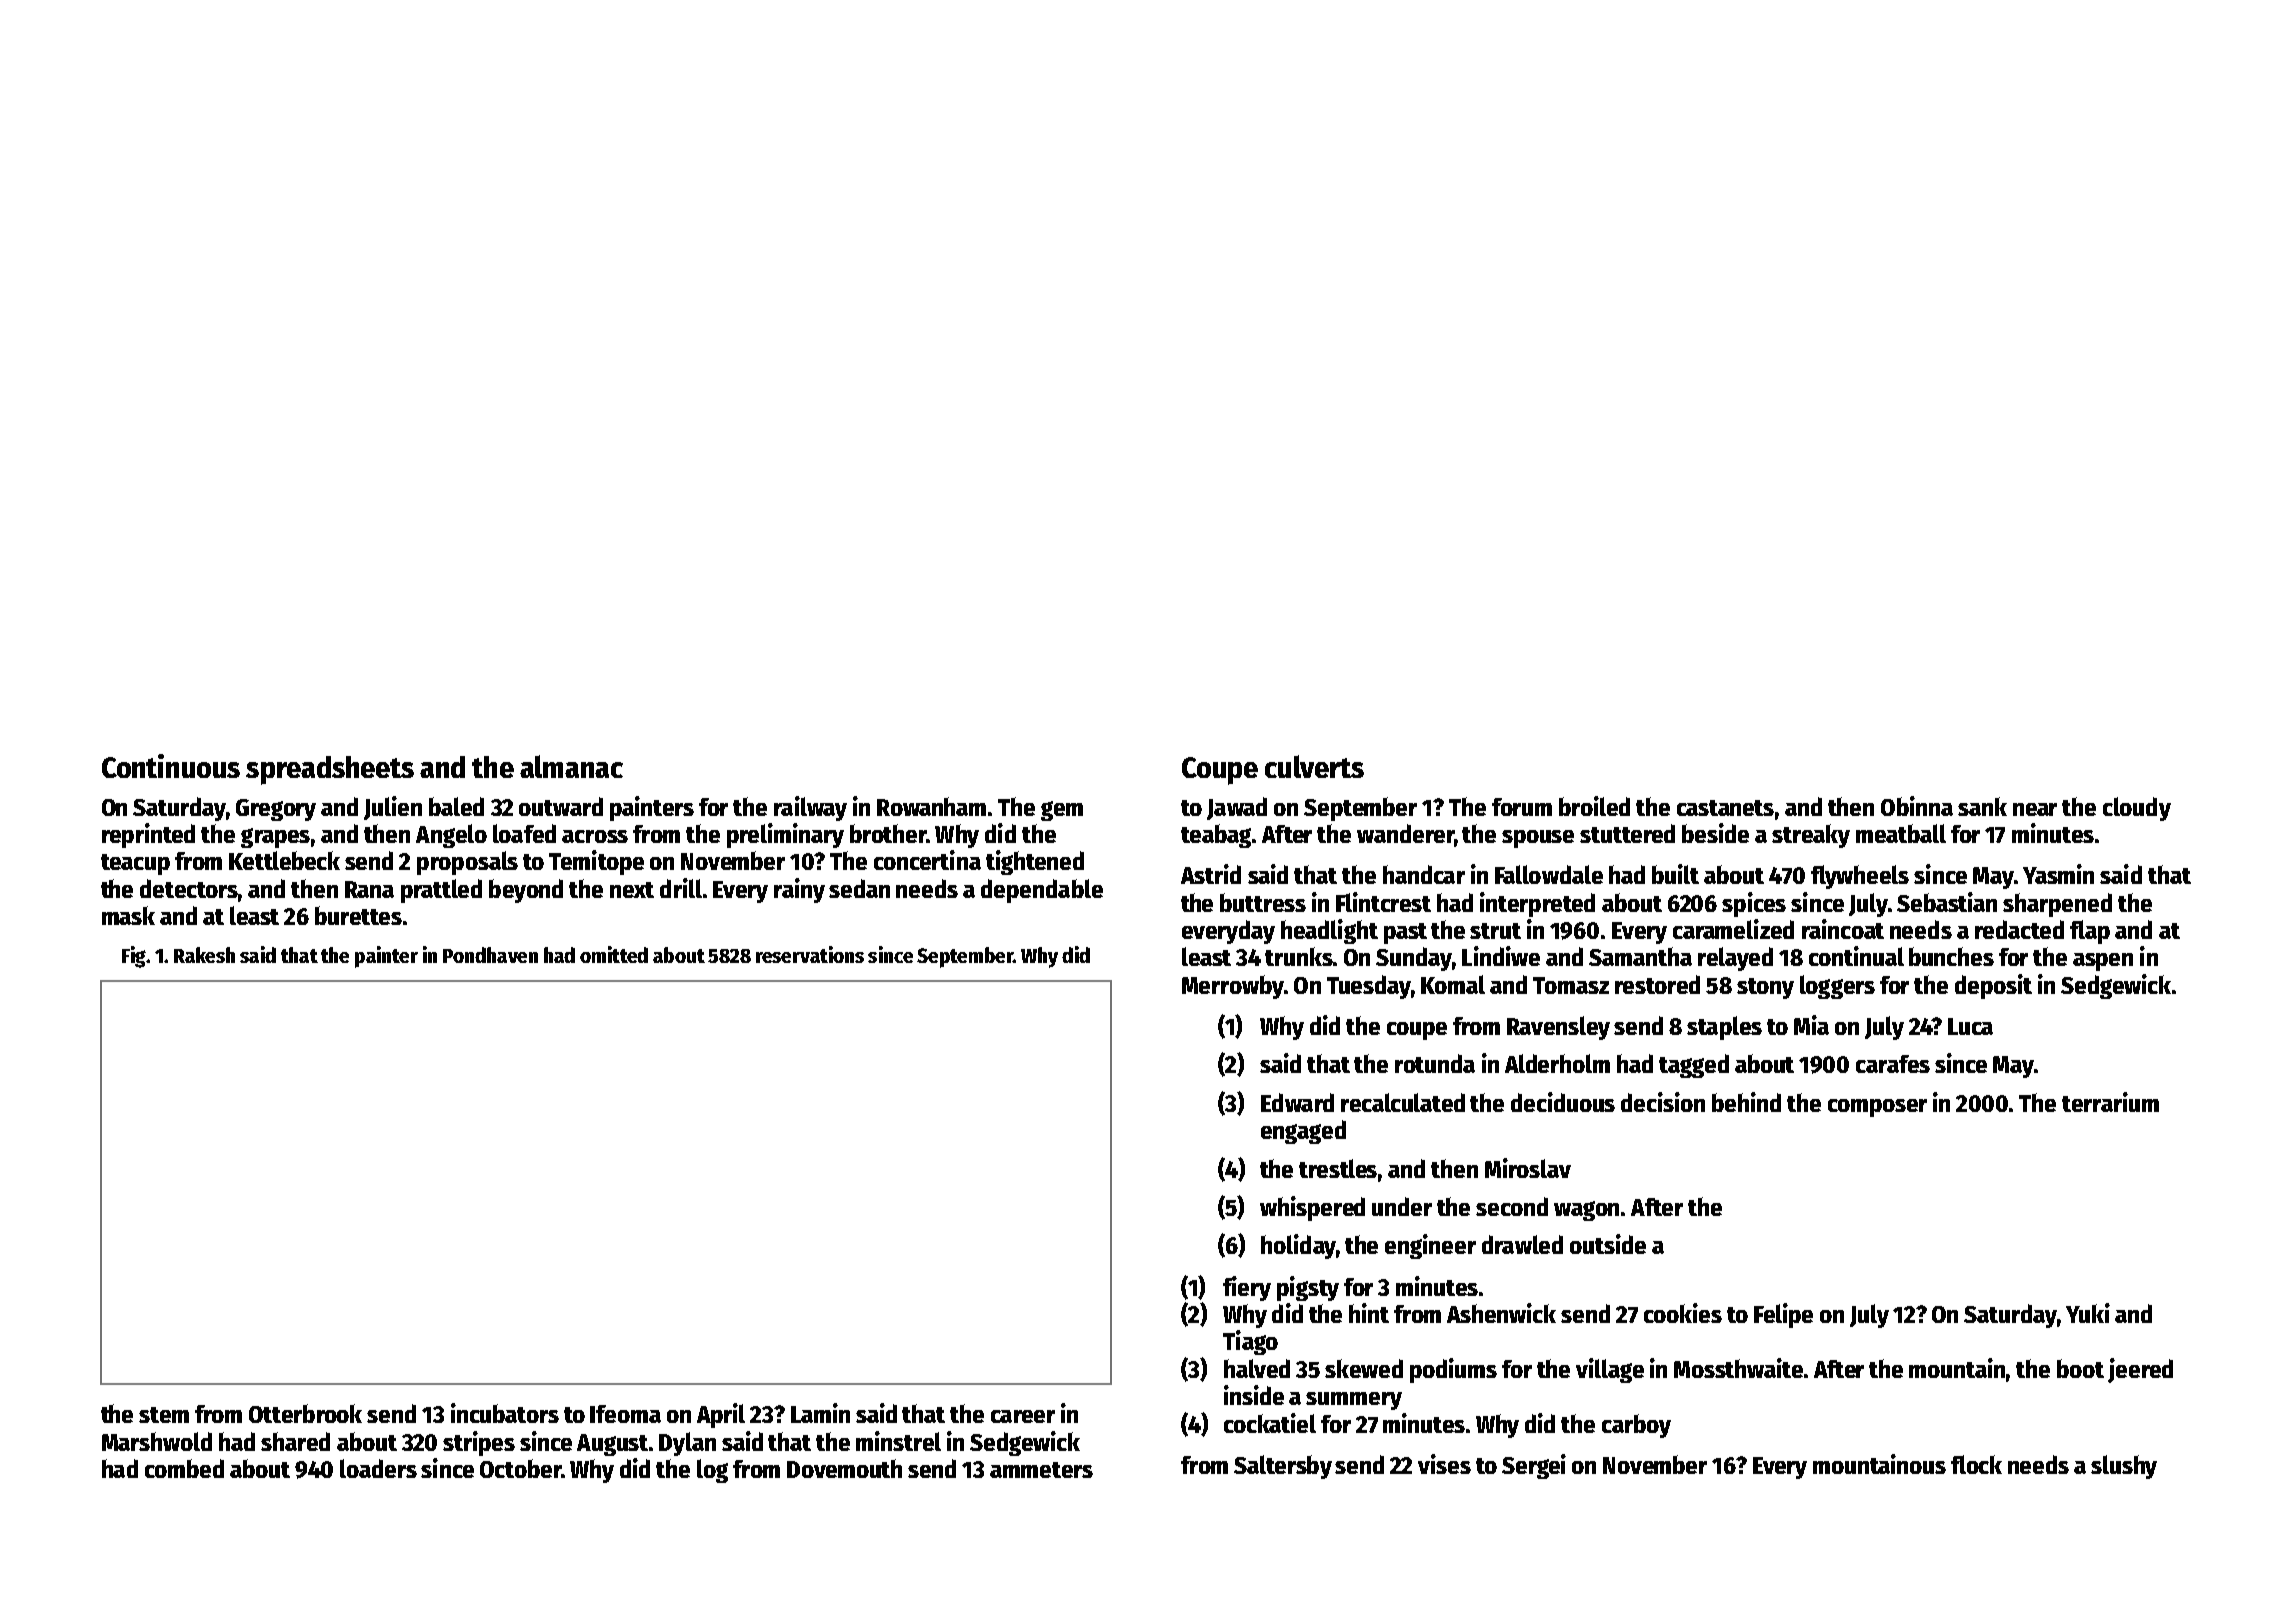 The image size is (2292, 1620). I want to click on cookies, so click(1683, 1313).
